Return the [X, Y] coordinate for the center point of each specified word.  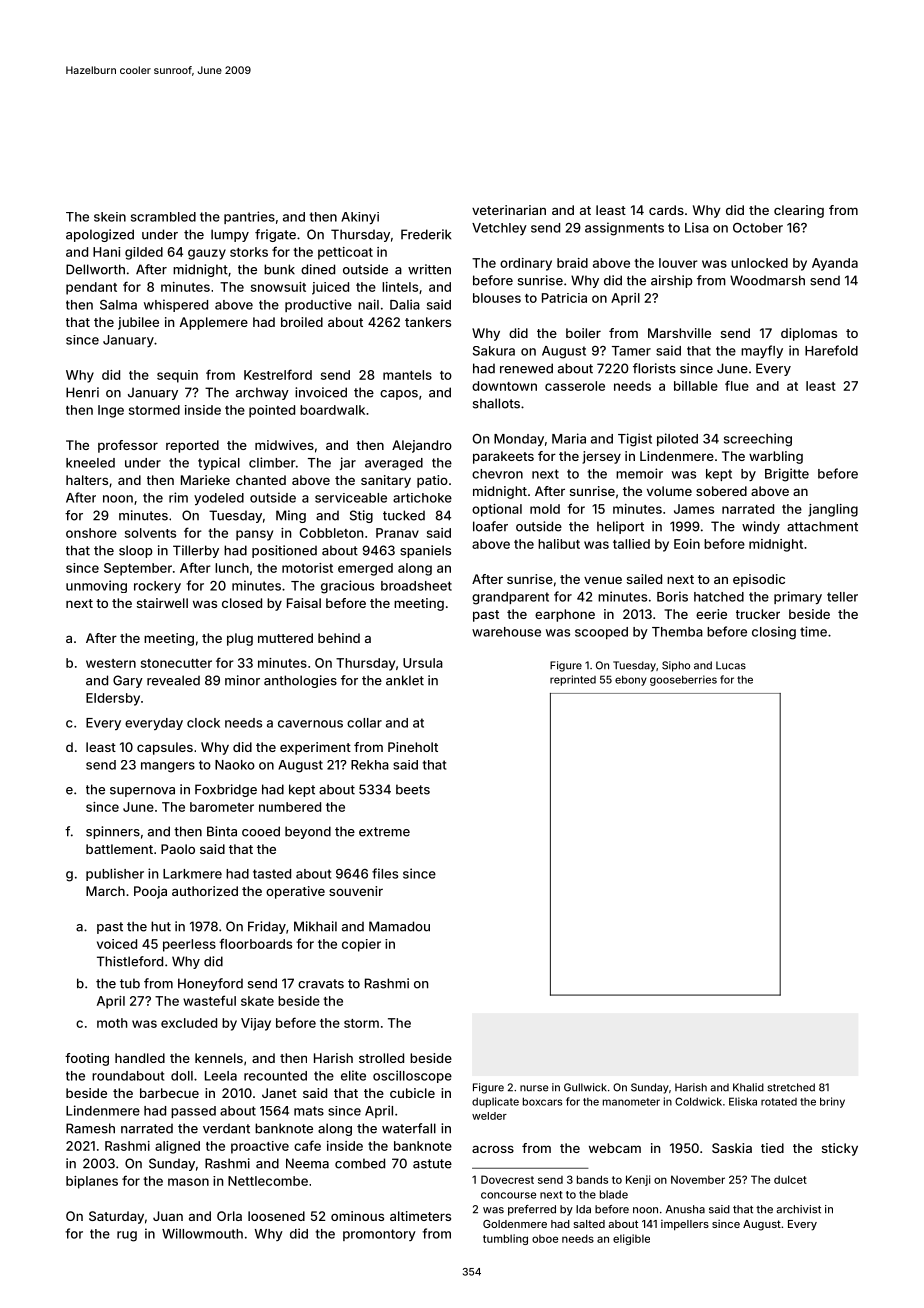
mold [545, 509]
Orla [229, 1216]
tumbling [505, 1239]
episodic [759, 580]
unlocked [759, 263]
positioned [284, 551]
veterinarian [509, 210]
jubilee [138, 323]
